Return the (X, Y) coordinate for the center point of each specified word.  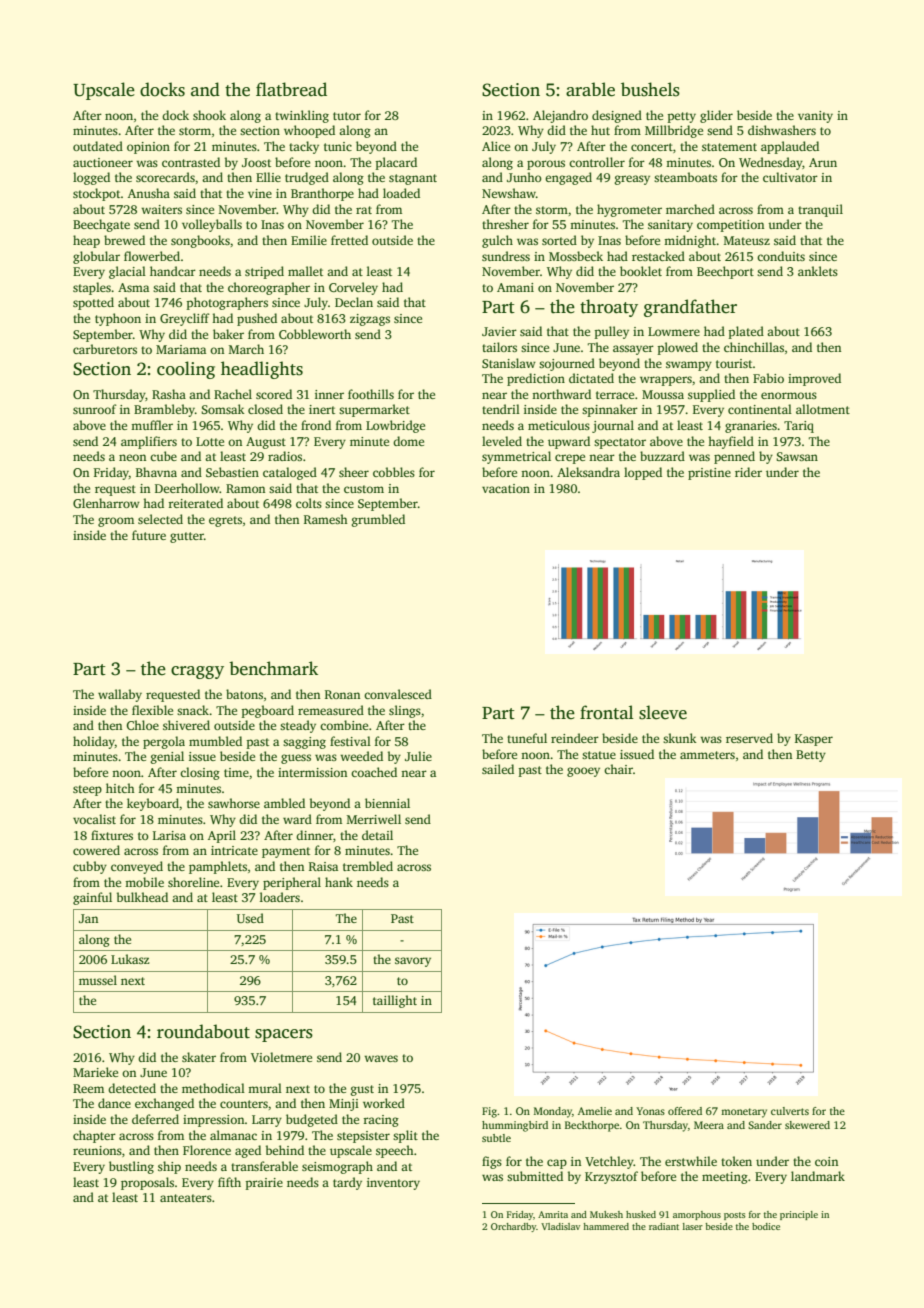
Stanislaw (509, 363)
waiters (161, 209)
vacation (506, 488)
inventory (393, 1184)
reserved (749, 738)
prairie (264, 1184)
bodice (766, 1226)
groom (116, 522)
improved (814, 379)
